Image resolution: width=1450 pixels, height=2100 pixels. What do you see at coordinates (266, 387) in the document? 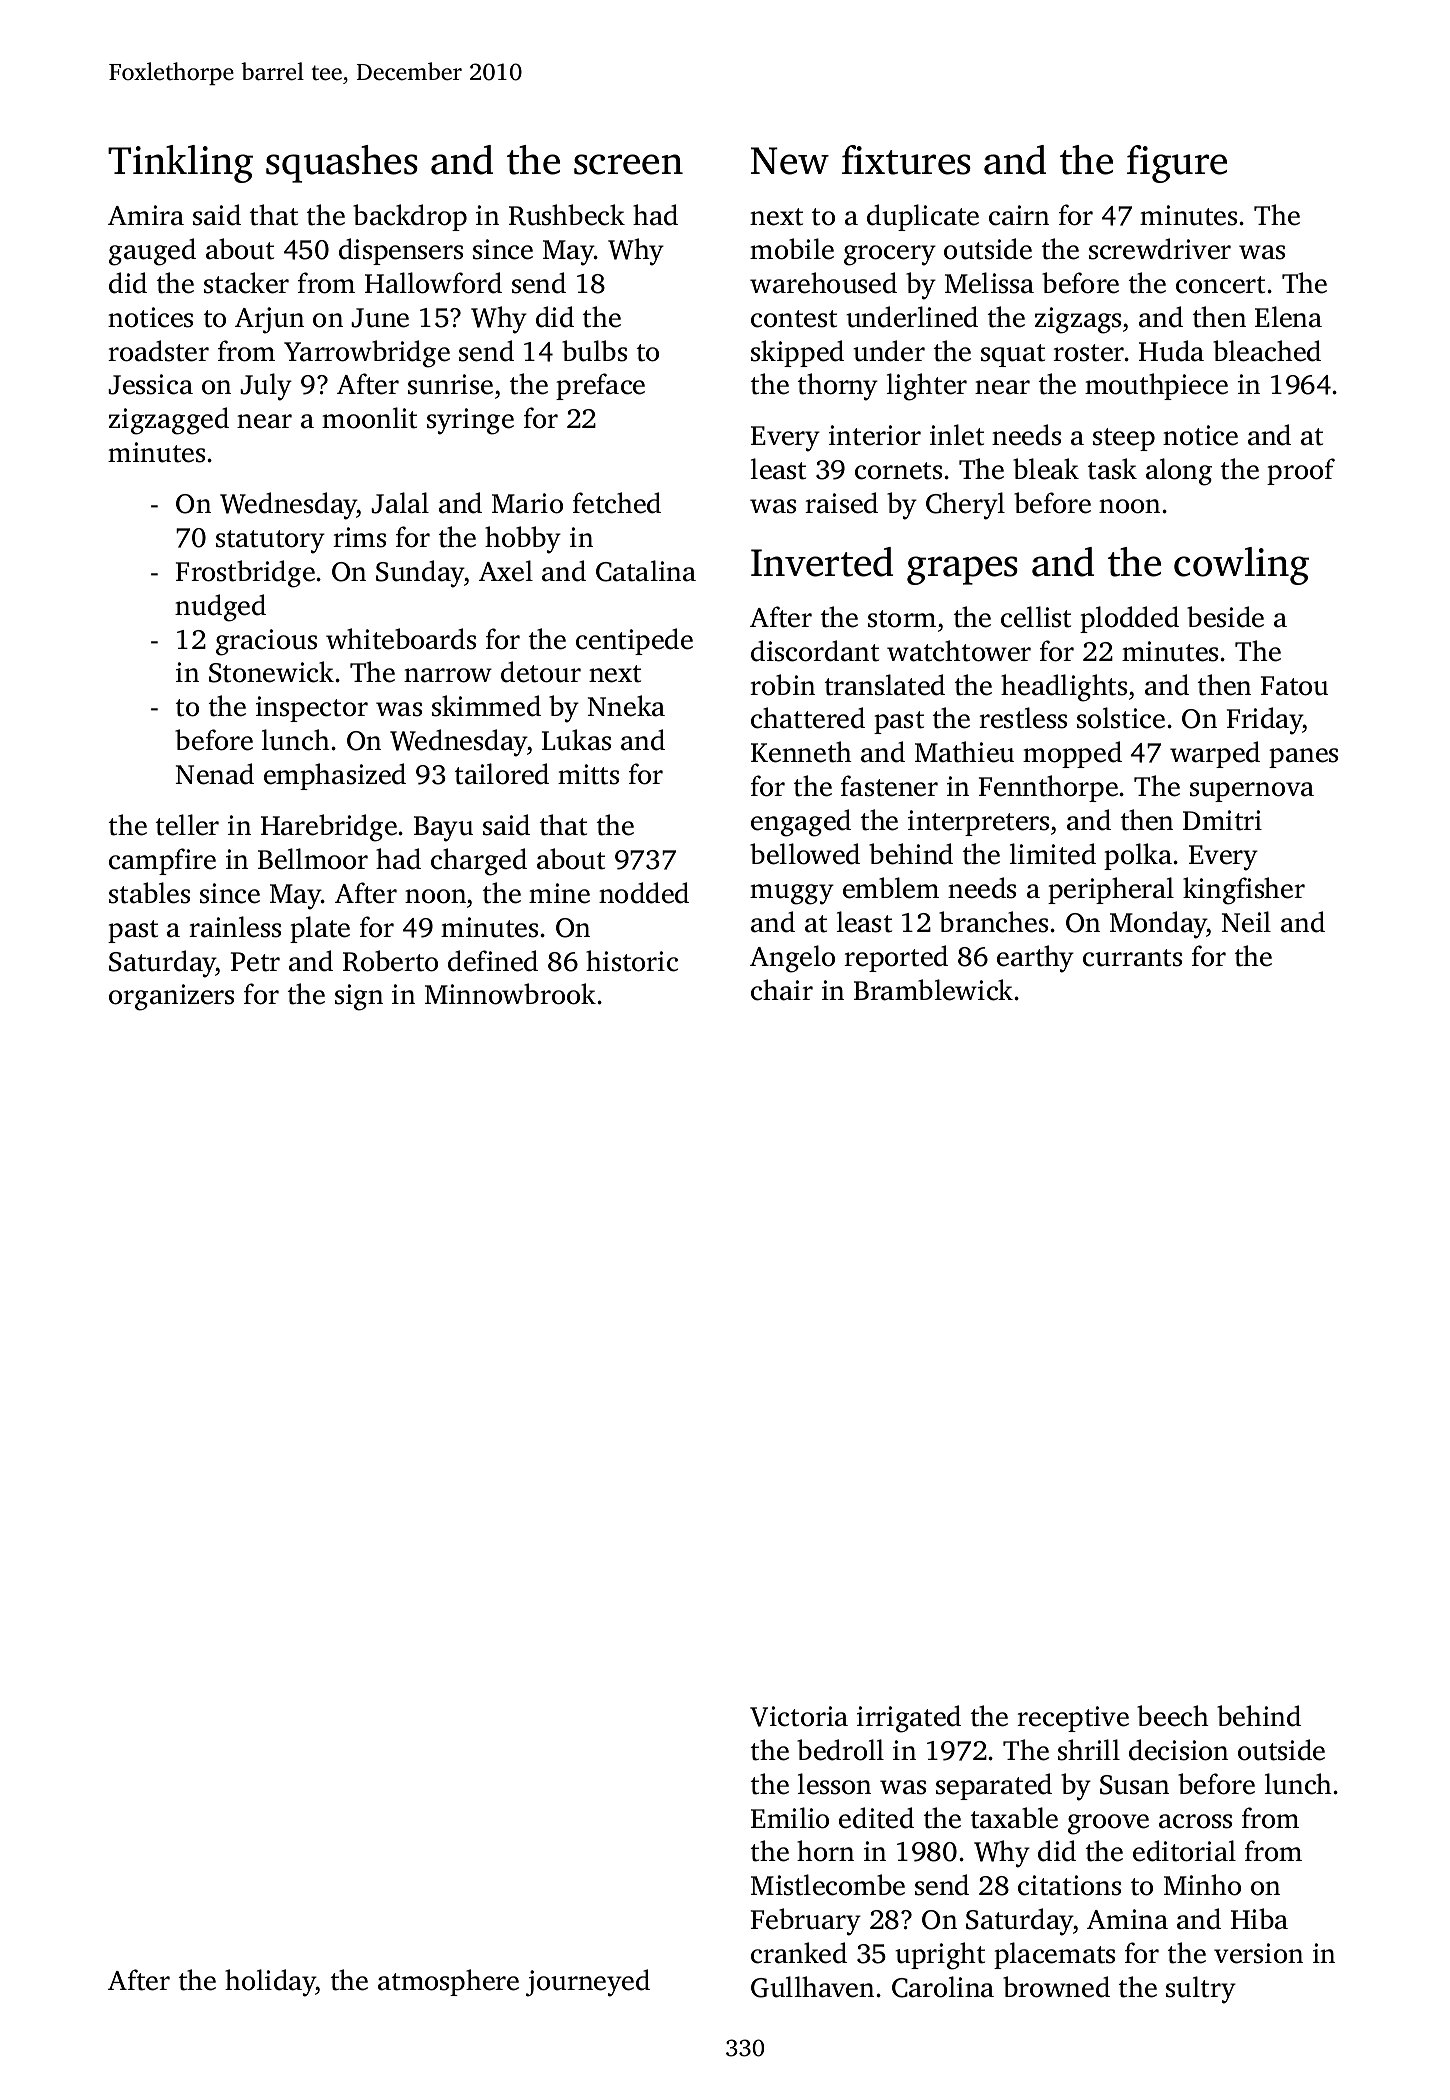
I see `July` at bounding box center [266, 387].
